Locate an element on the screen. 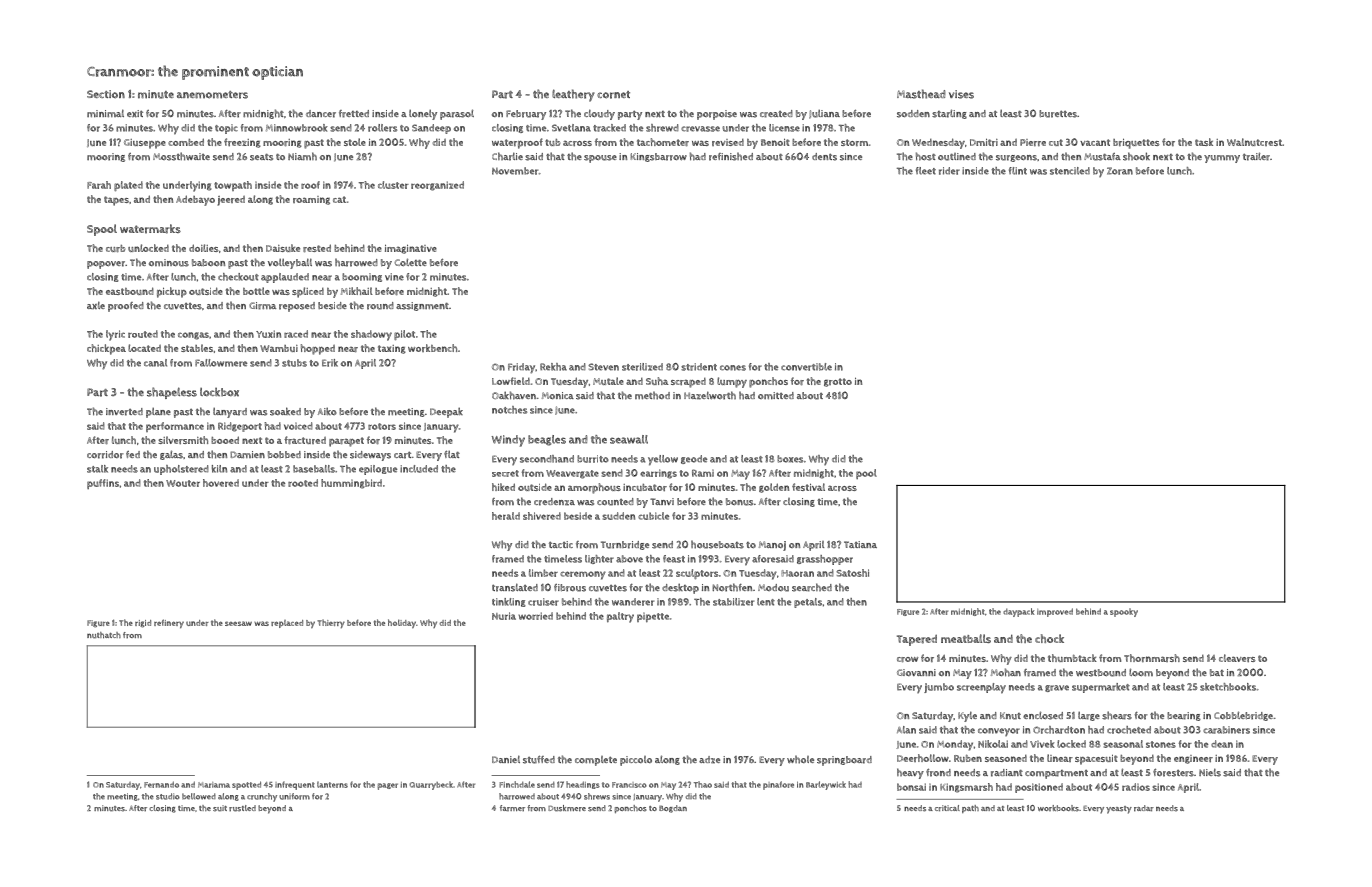 The width and height of the screenshot is (1372, 887). jeered is located at coordinates (231, 201).
